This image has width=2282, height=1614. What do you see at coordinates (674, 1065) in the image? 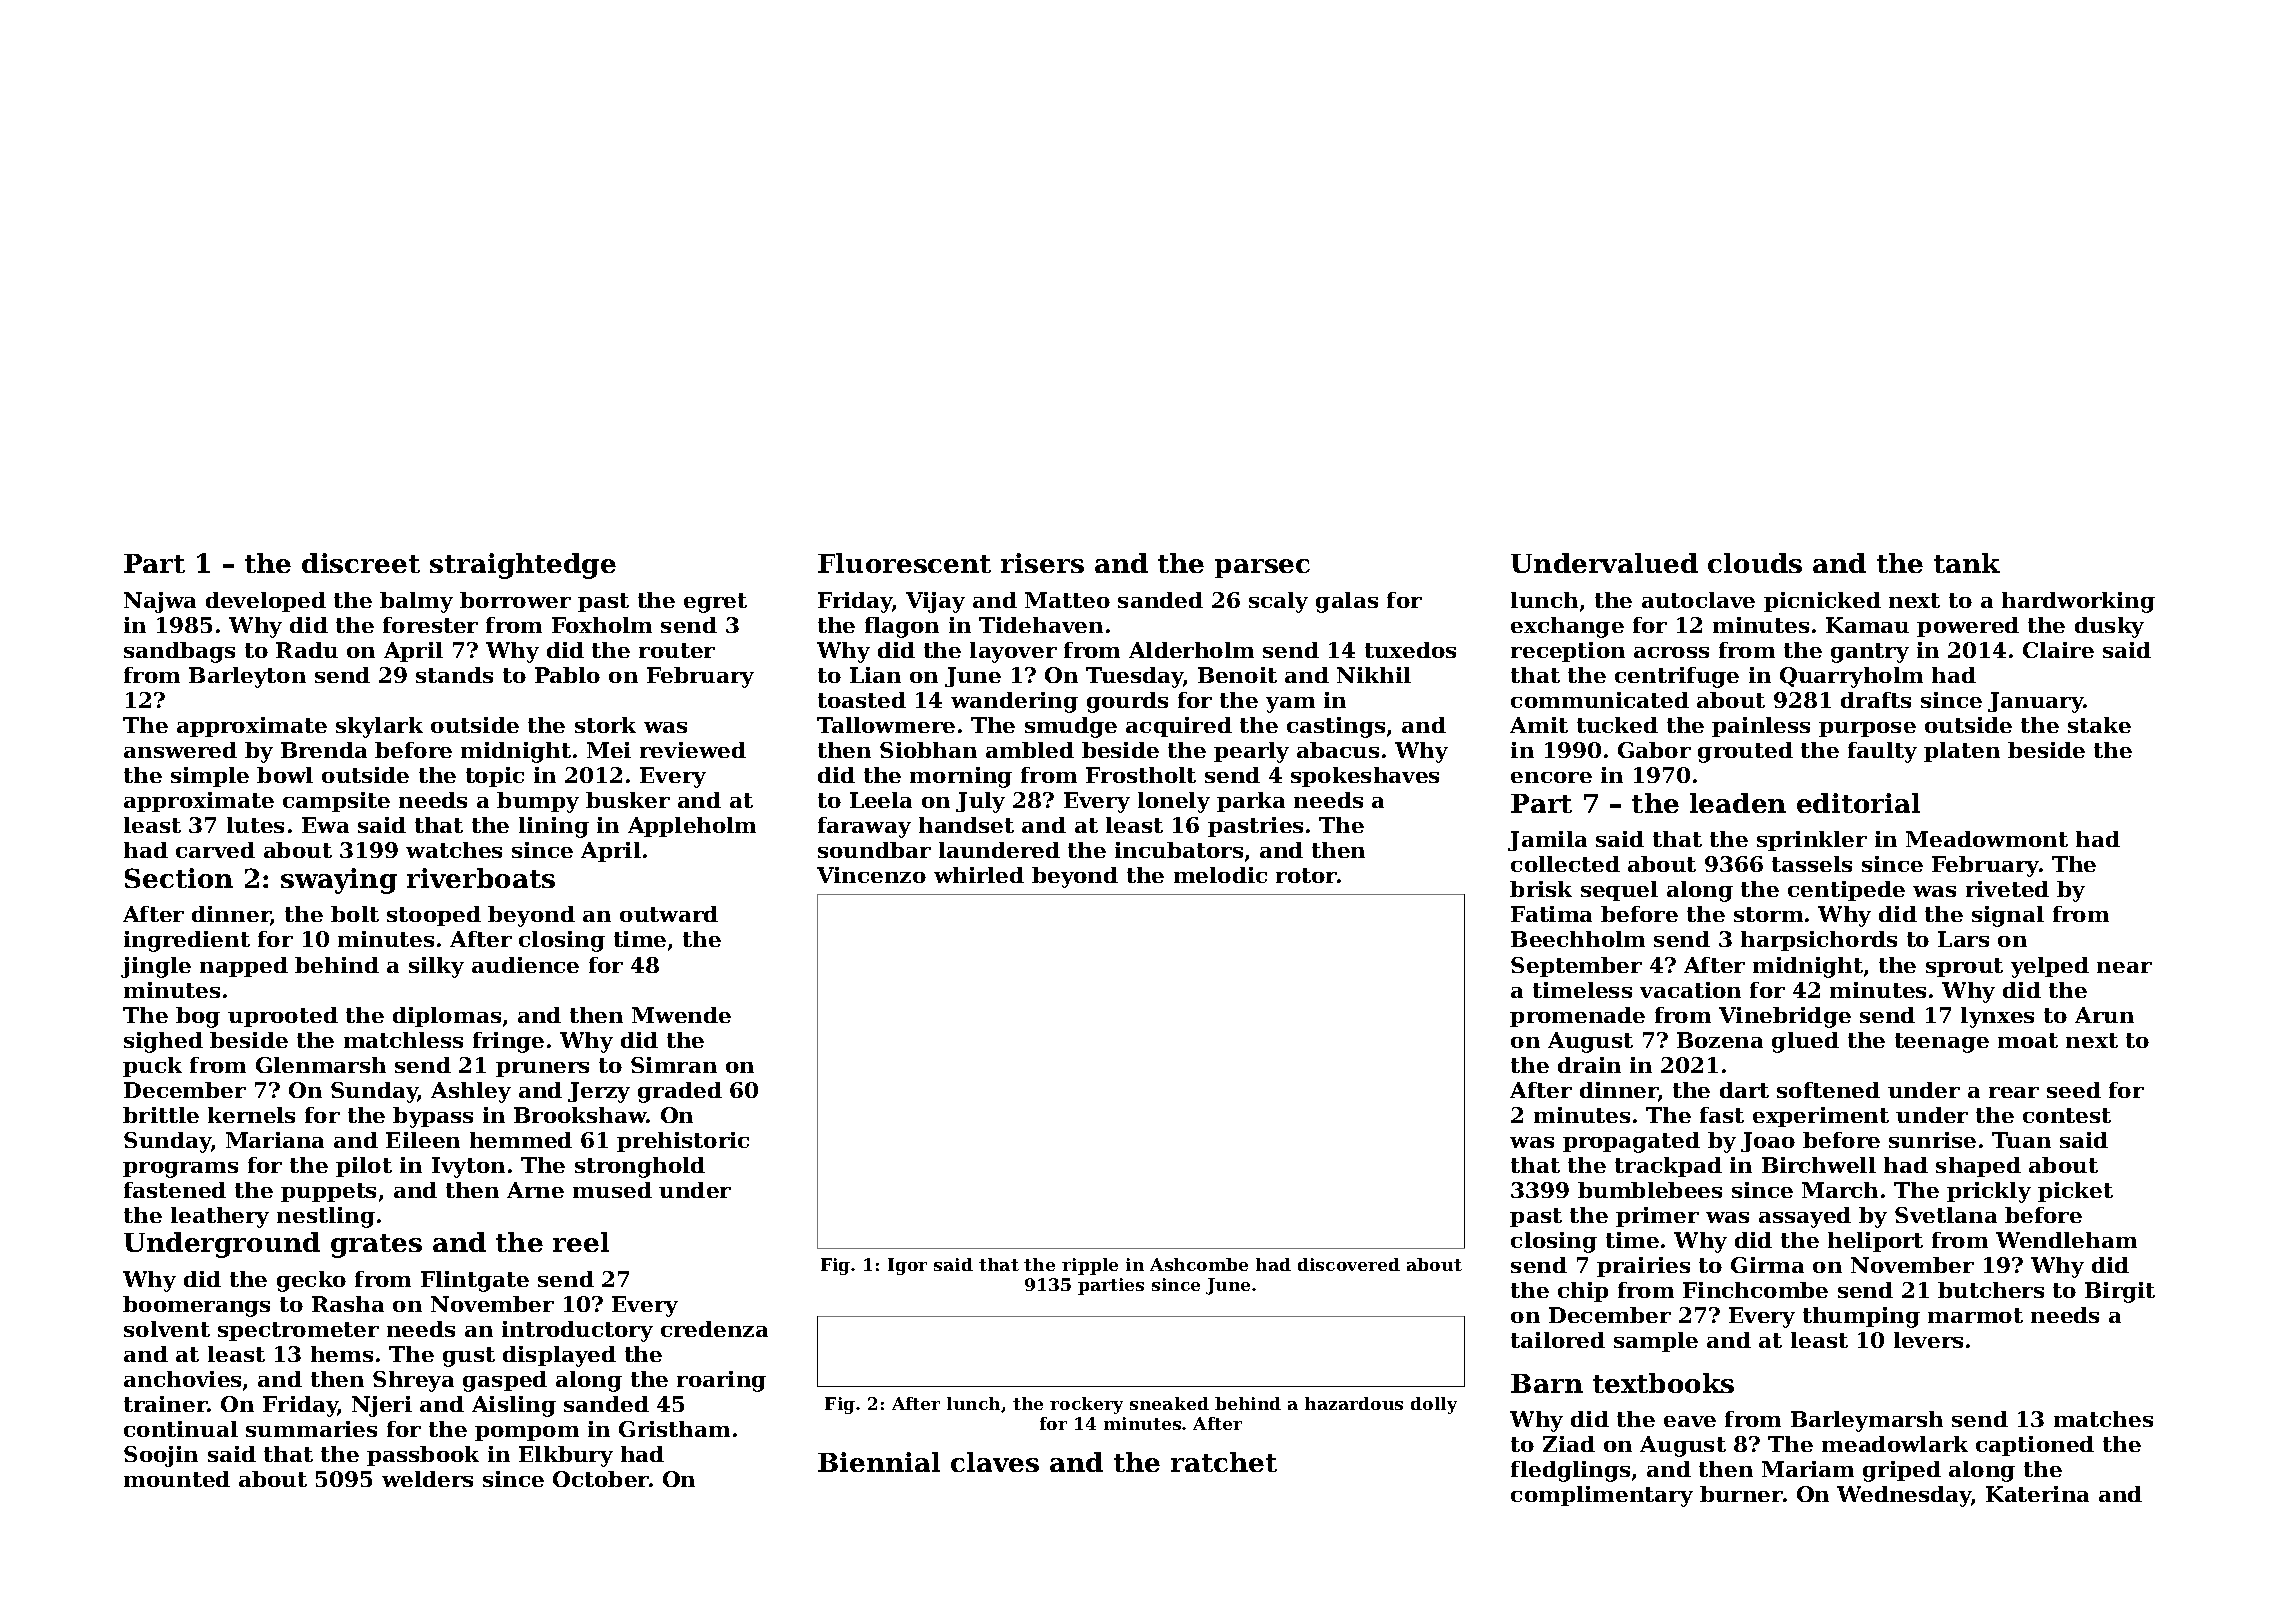
I see `Simran` at bounding box center [674, 1065].
